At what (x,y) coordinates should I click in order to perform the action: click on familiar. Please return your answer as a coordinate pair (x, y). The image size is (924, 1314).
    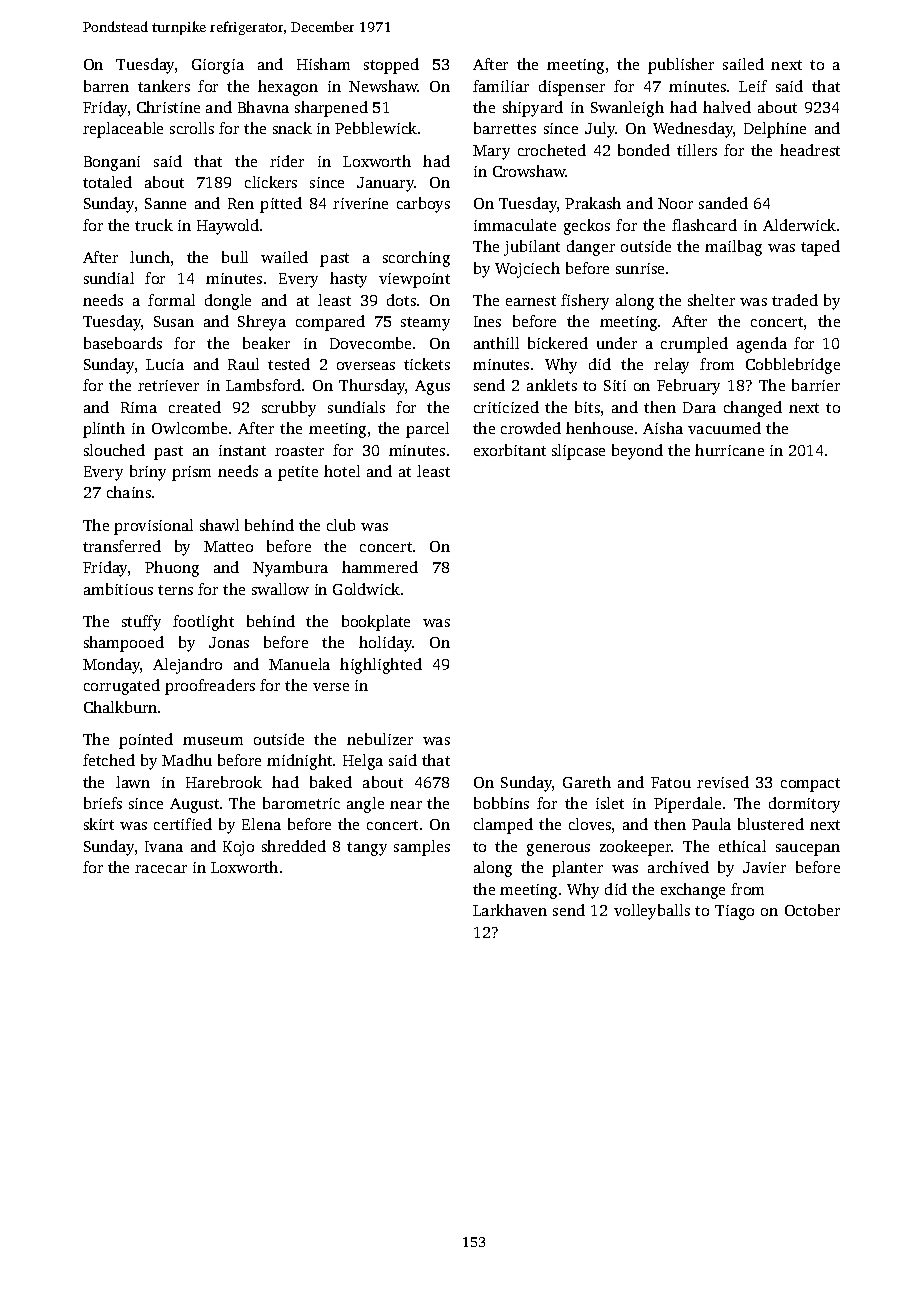
    Looking at the image, I should click on (501, 86).
